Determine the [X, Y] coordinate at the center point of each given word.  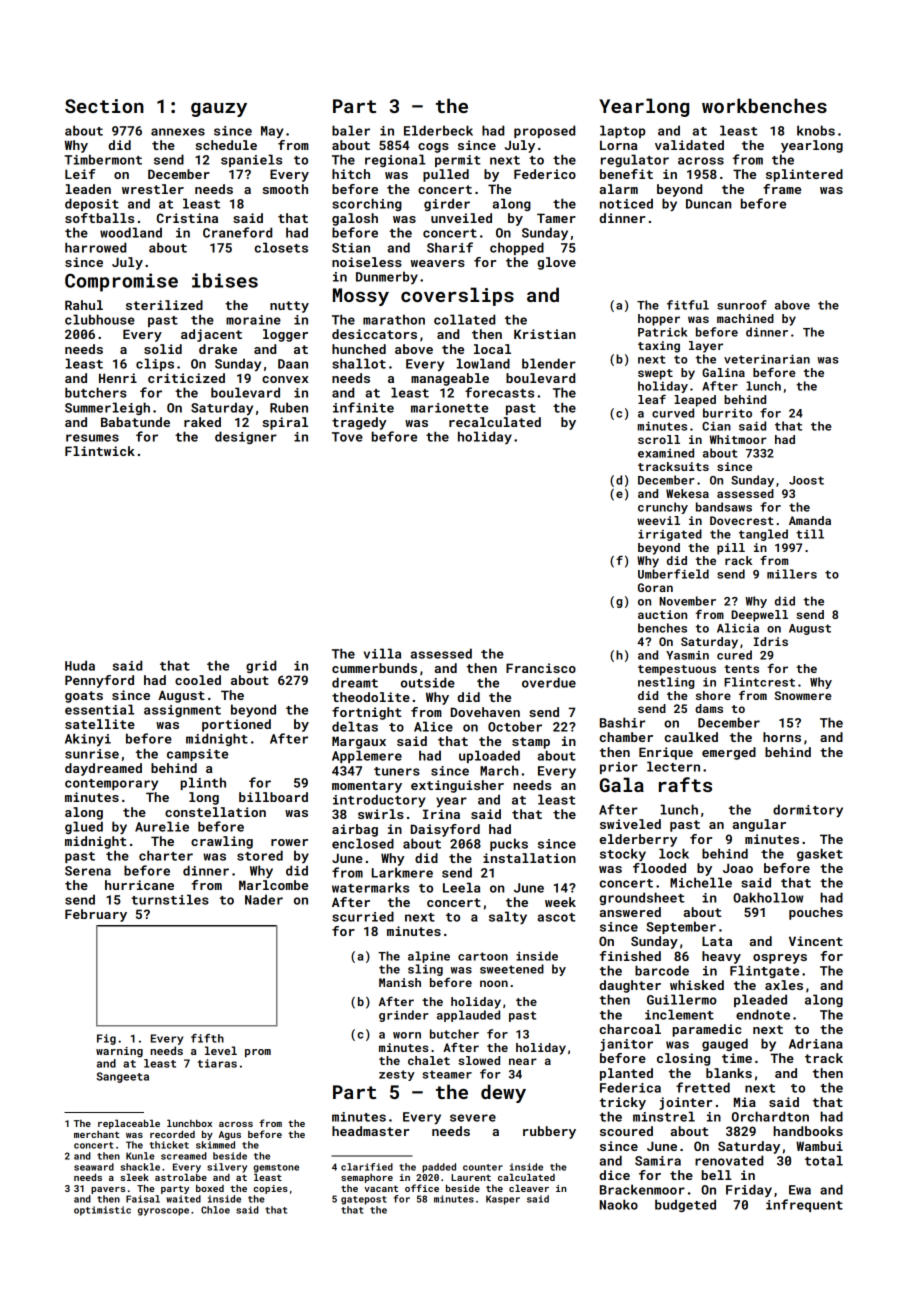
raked [202, 422]
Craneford [237, 232]
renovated [729, 1160]
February [96, 915]
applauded [468, 1016]
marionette [449, 408]
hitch [351, 174]
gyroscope [163, 1212]
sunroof [742, 305]
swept [655, 374]
